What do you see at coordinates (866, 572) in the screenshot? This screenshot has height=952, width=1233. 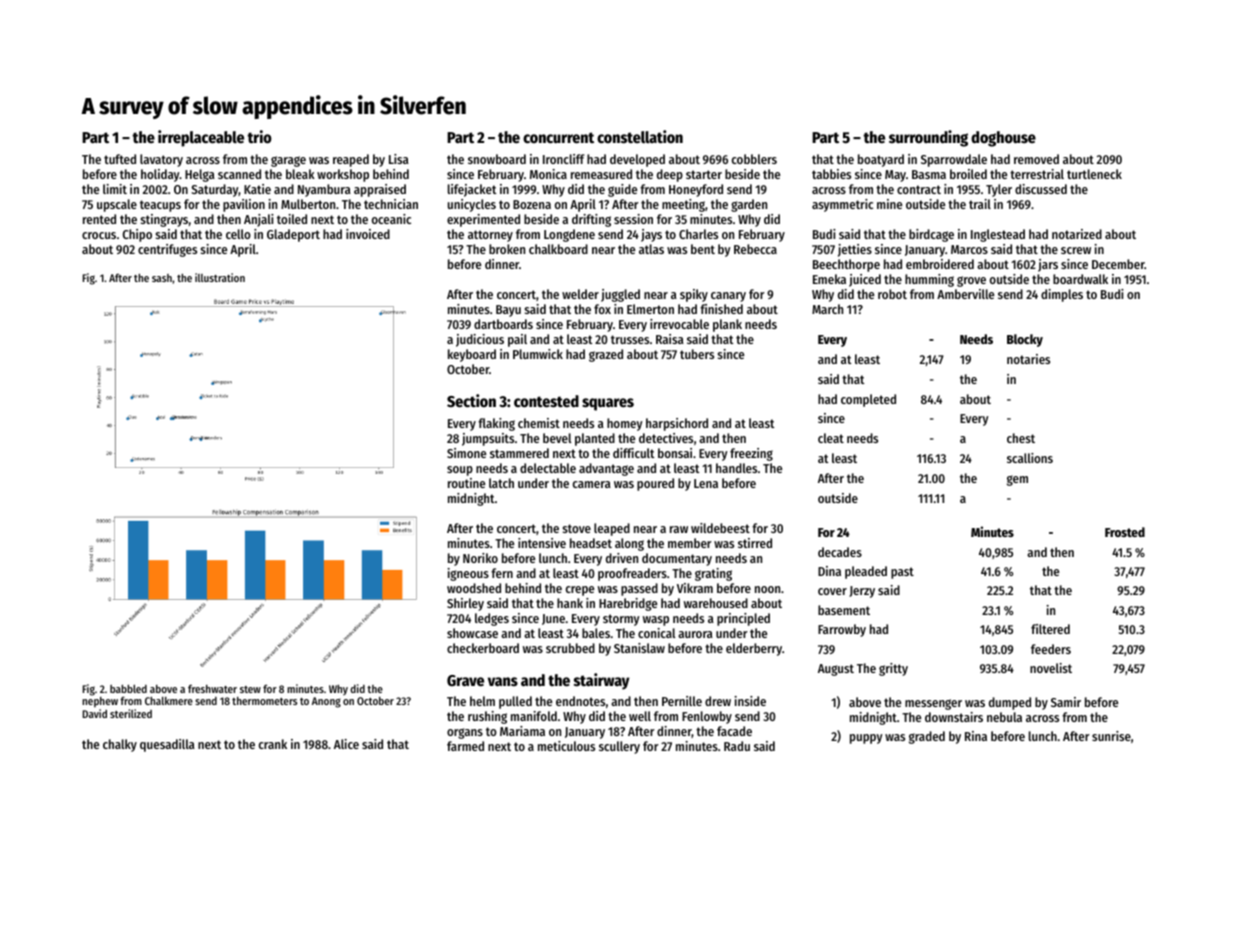 I see `pleaded` at bounding box center [866, 572].
